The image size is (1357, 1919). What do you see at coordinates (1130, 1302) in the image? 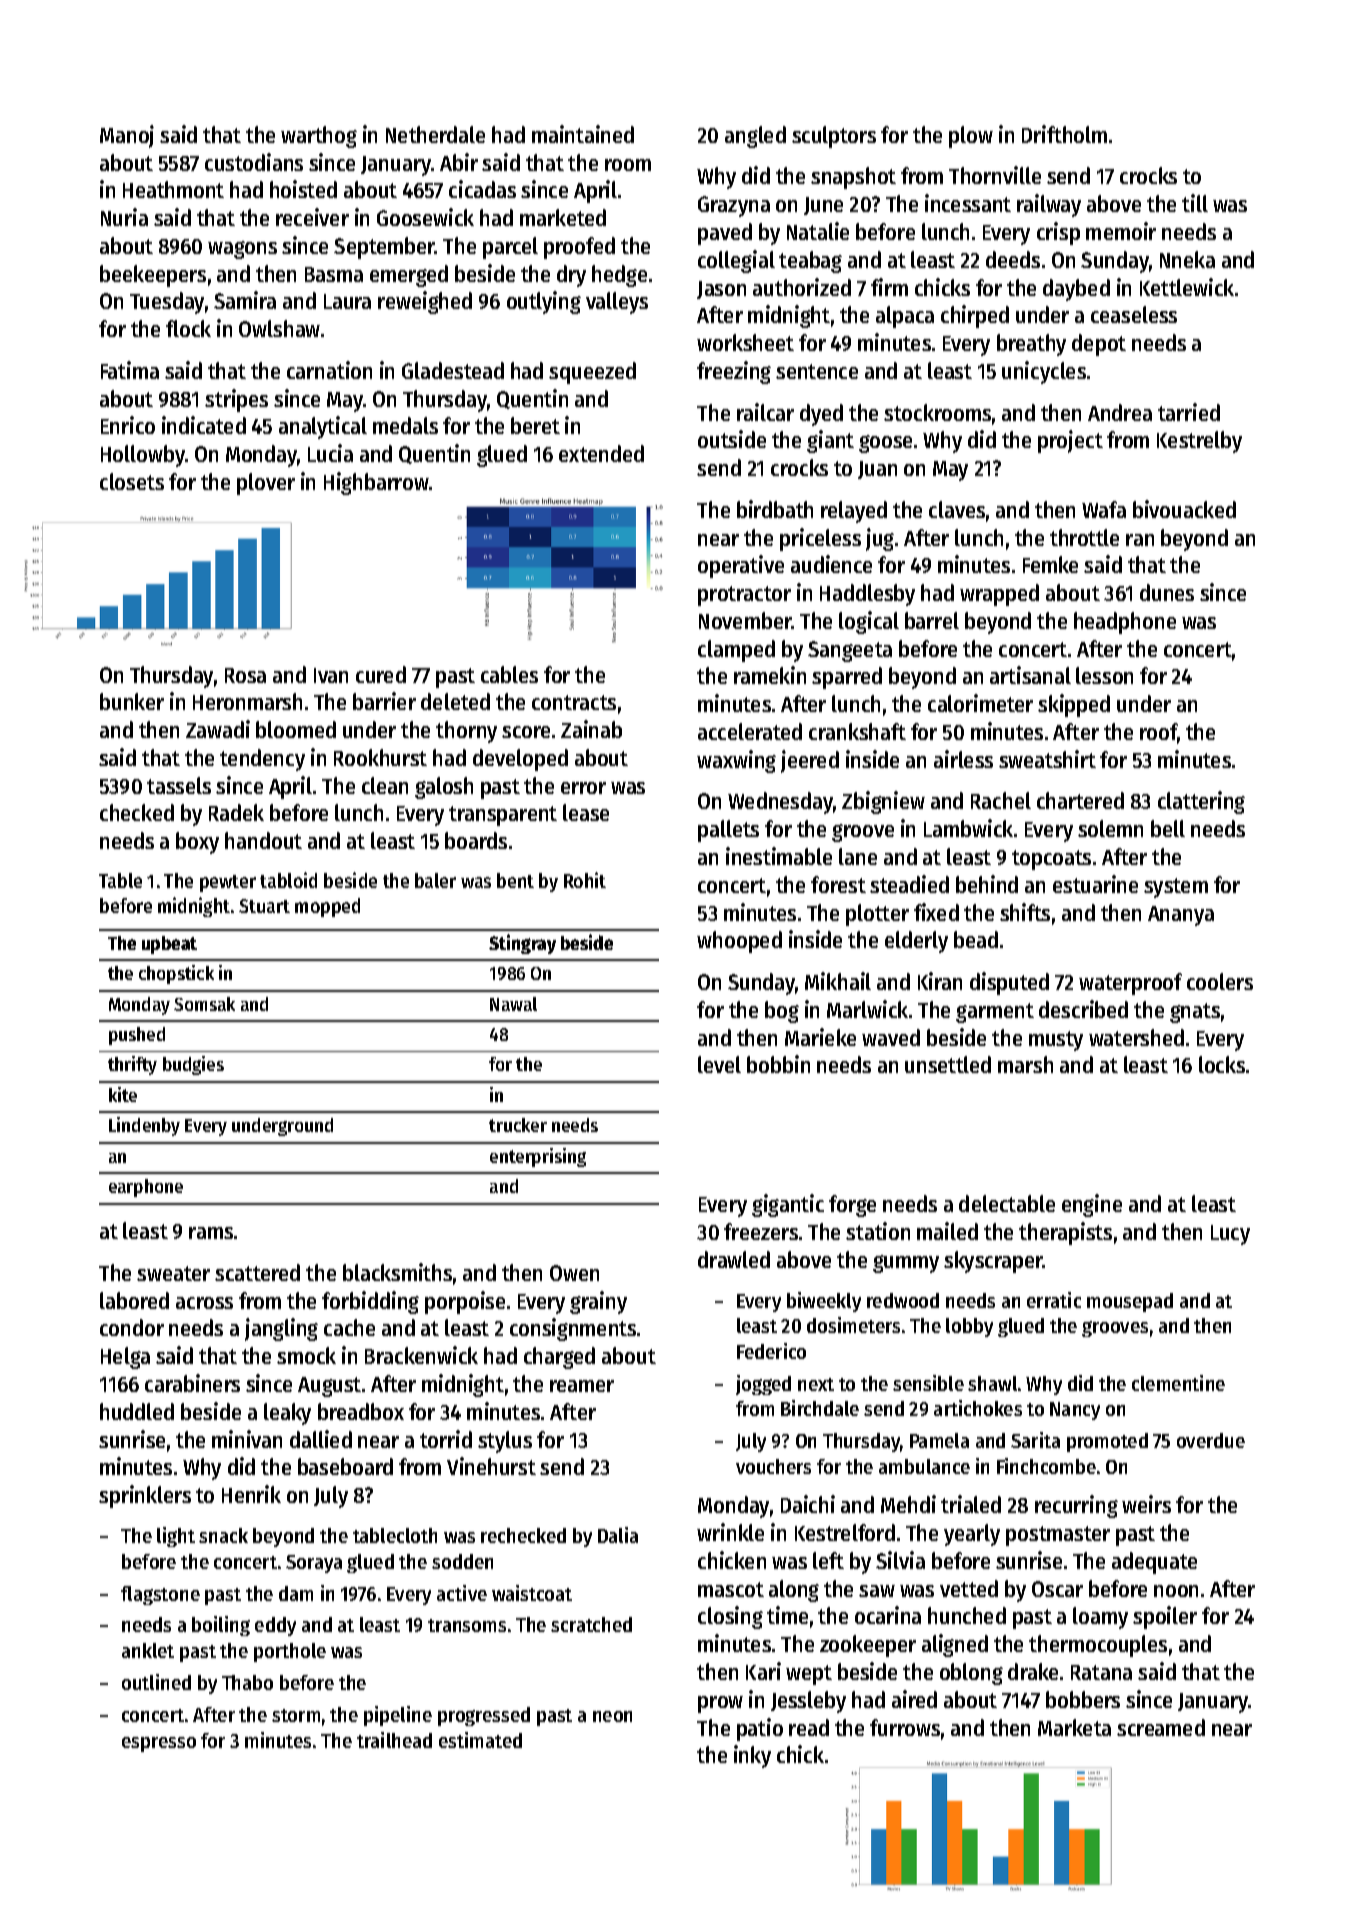
I see `mousepad` at bounding box center [1130, 1302].
